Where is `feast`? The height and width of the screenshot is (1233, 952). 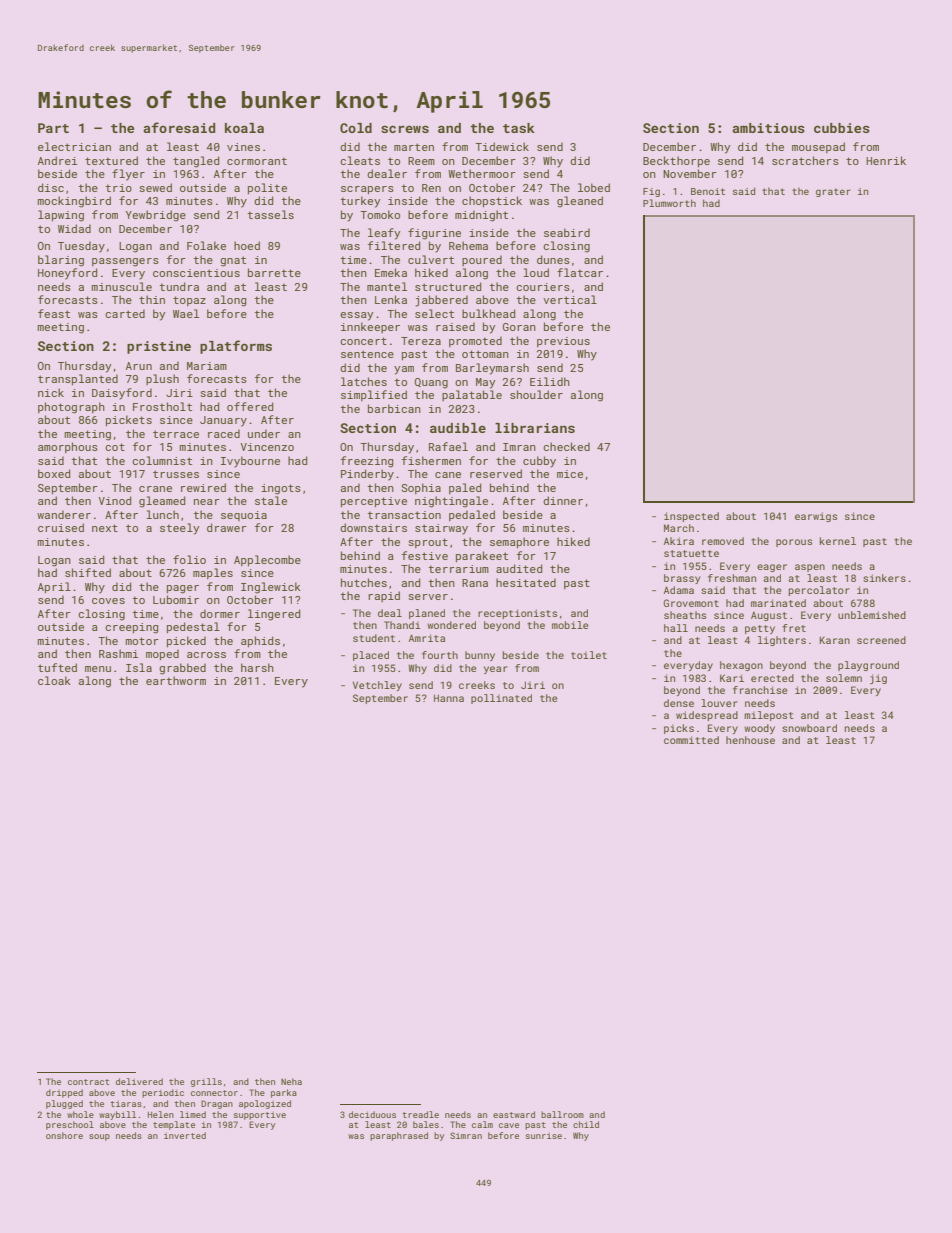 feast is located at coordinates (54, 313).
